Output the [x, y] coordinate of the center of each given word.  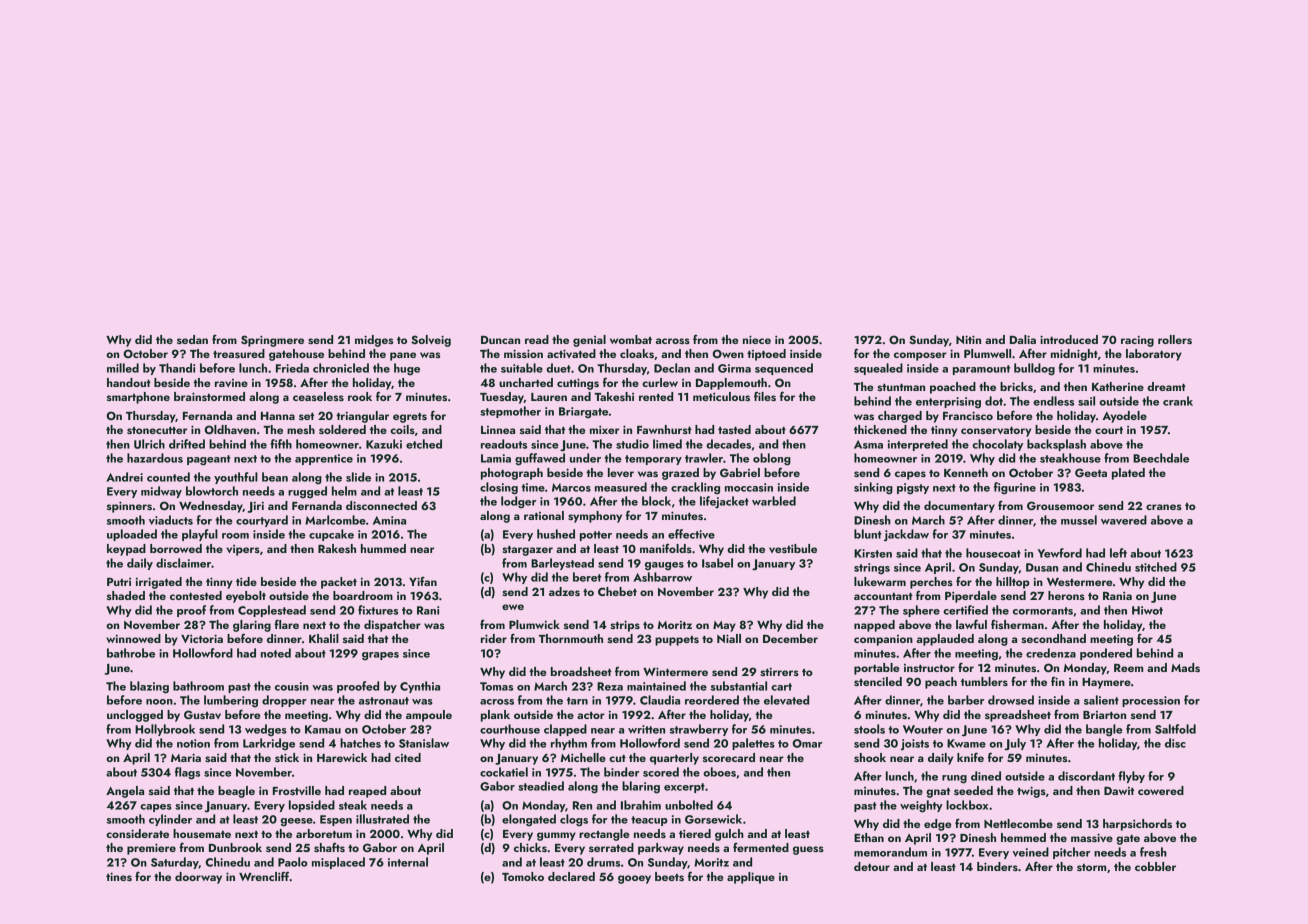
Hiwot [1147, 610]
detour [872, 866]
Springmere [272, 341]
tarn [577, 701]
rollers [1175, 339]
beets [669, 876]
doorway [198, 878]
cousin [292, 686]
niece [757, 339]
